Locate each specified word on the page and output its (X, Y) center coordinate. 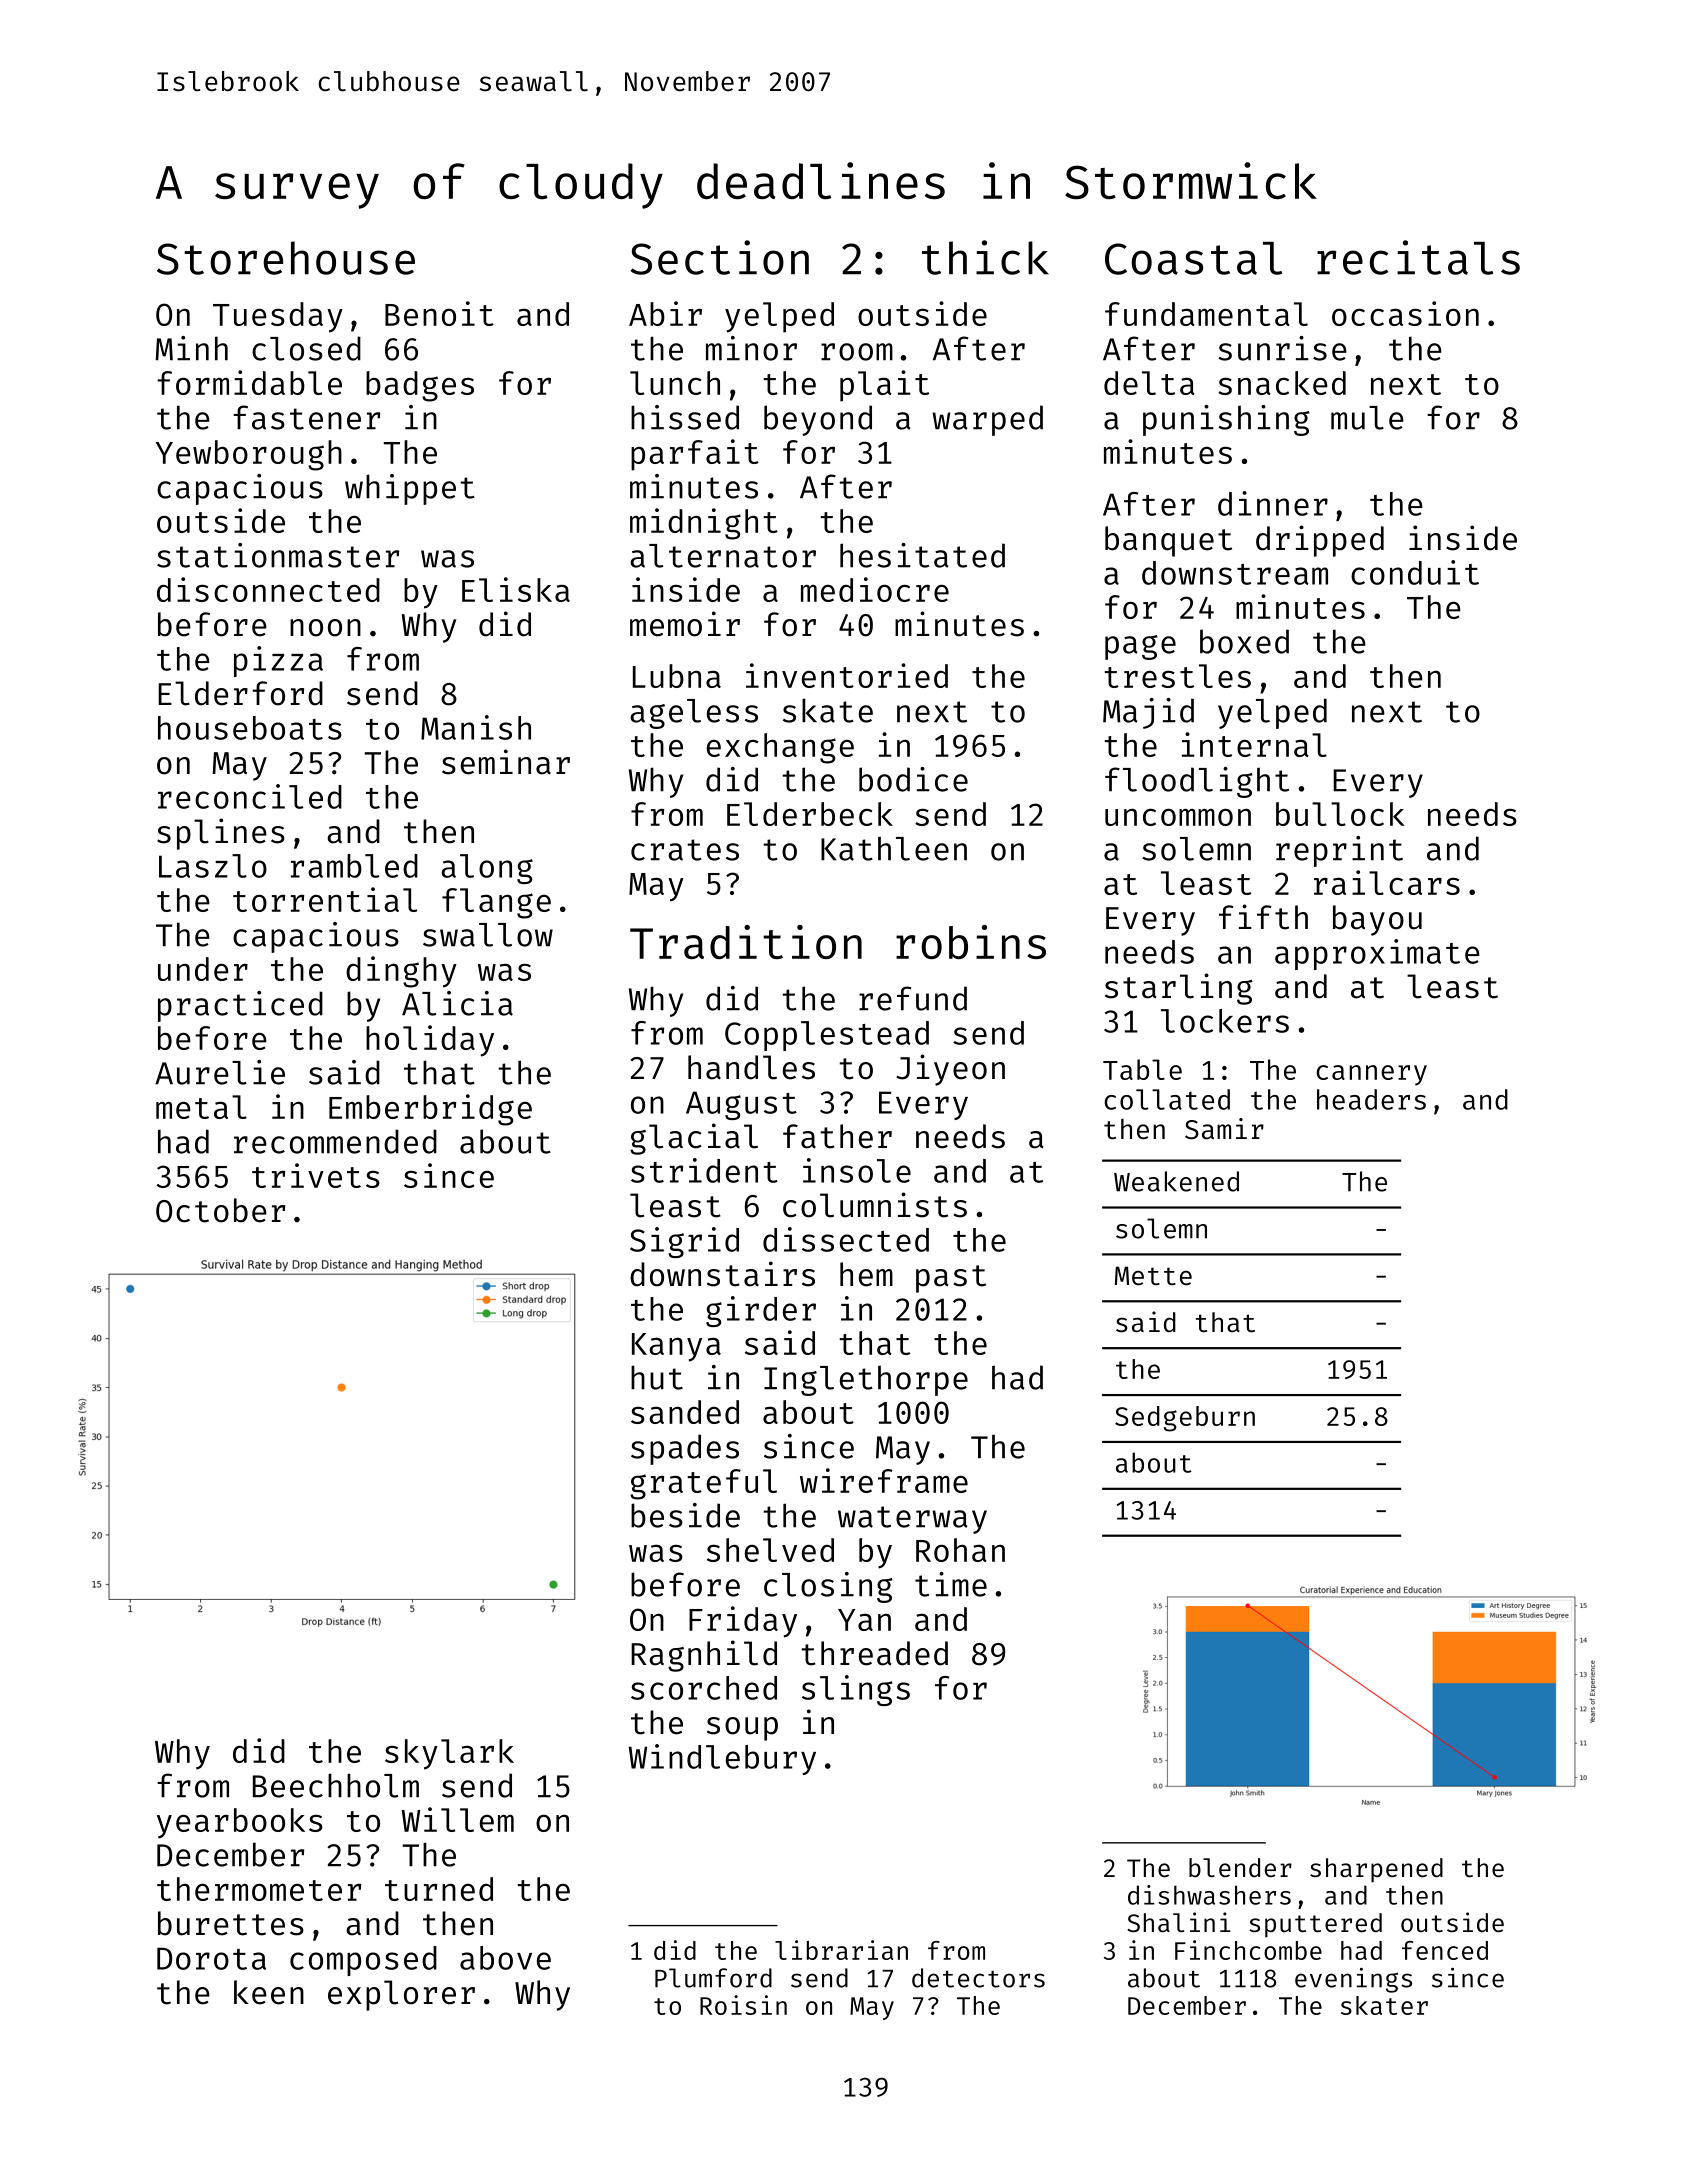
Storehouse (286, 258)
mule (1367, 418)
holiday (430, 1041)
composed (363, 1961)
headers (1371, 1099)
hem (866, 1274)
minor (751, 348)
